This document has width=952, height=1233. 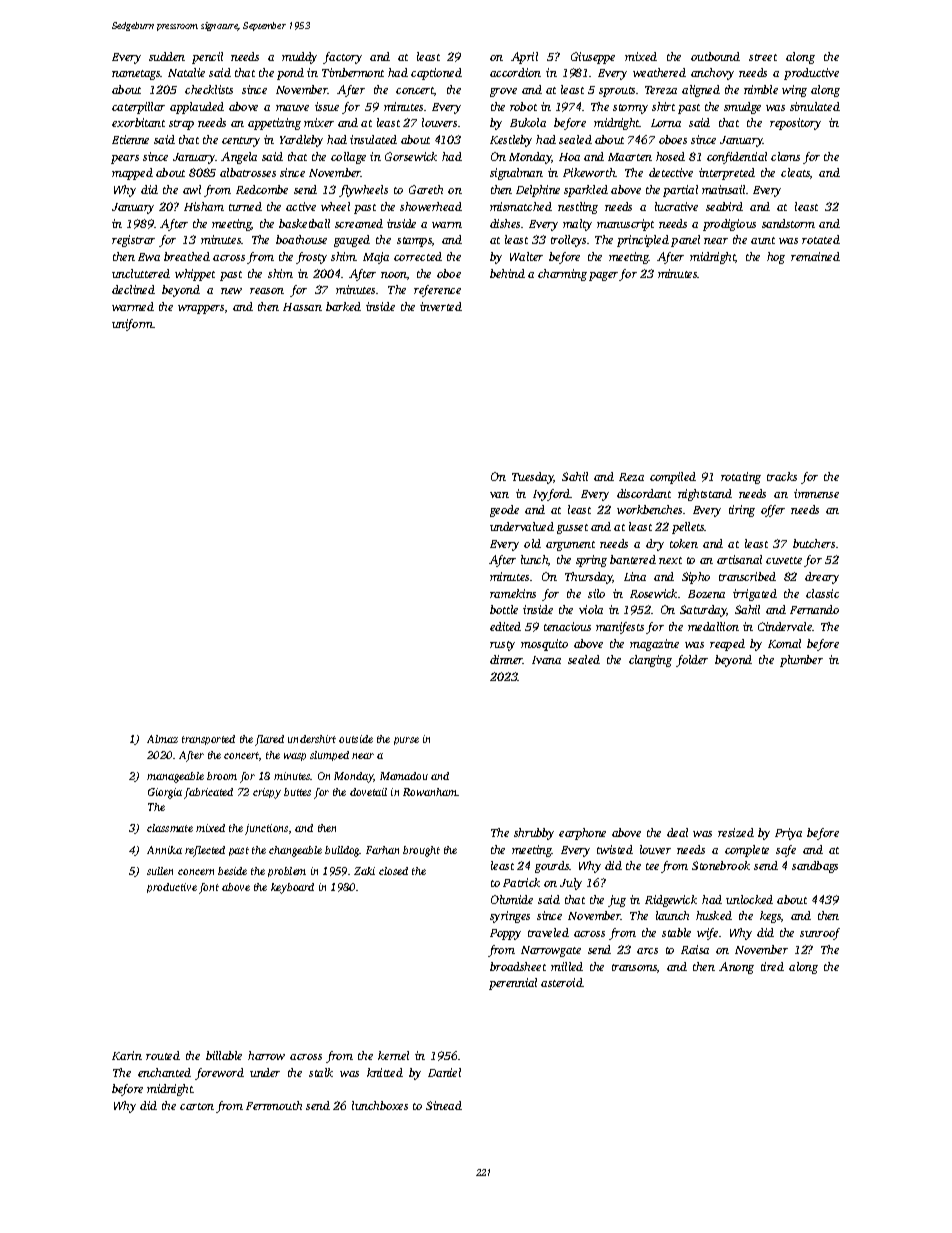 What do you see at coordinates (414, 242) in the document?
I see `stamps` at bounding box center [414, 242].
